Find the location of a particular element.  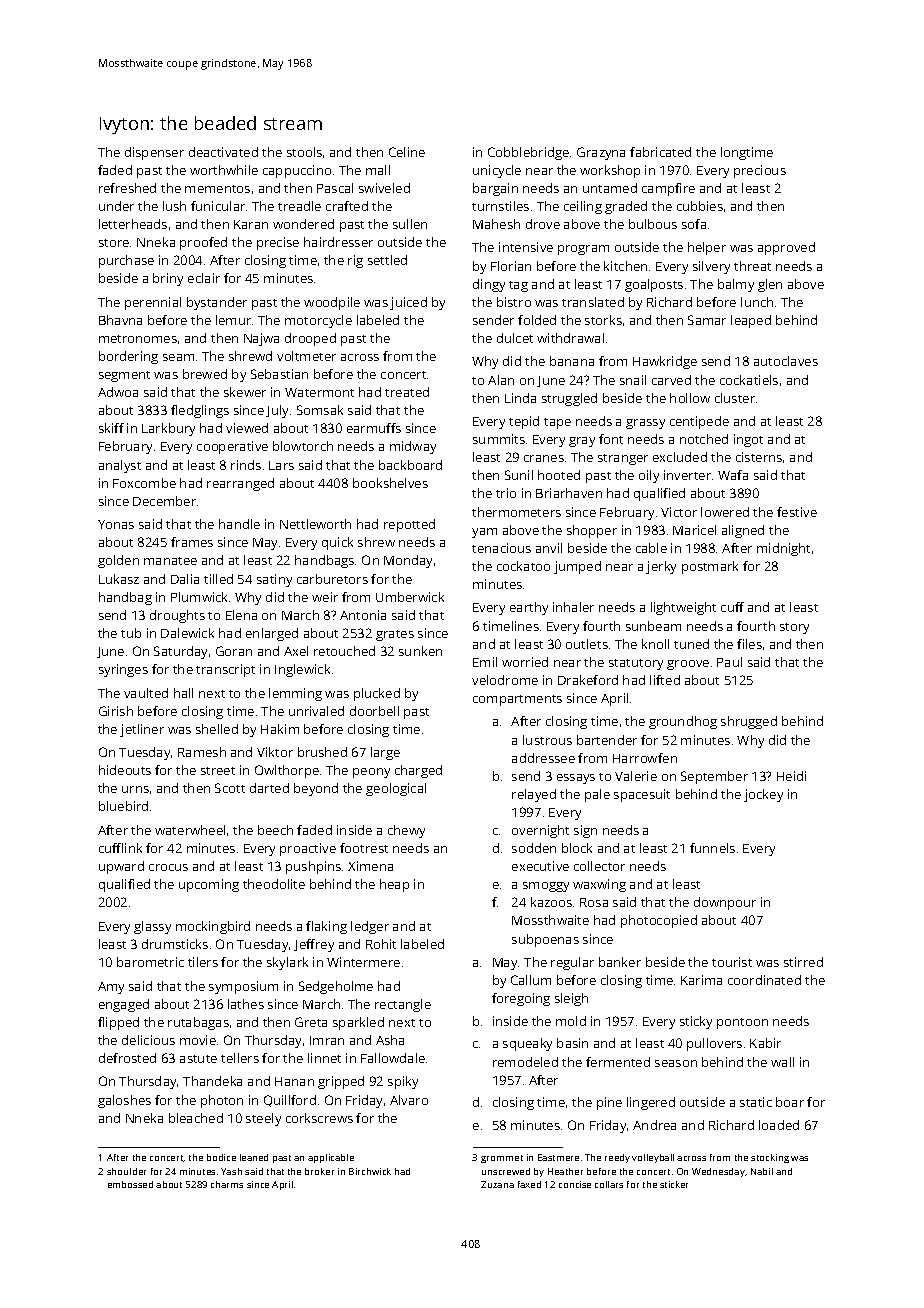

dispenser is located at coordinates (154, 153).
